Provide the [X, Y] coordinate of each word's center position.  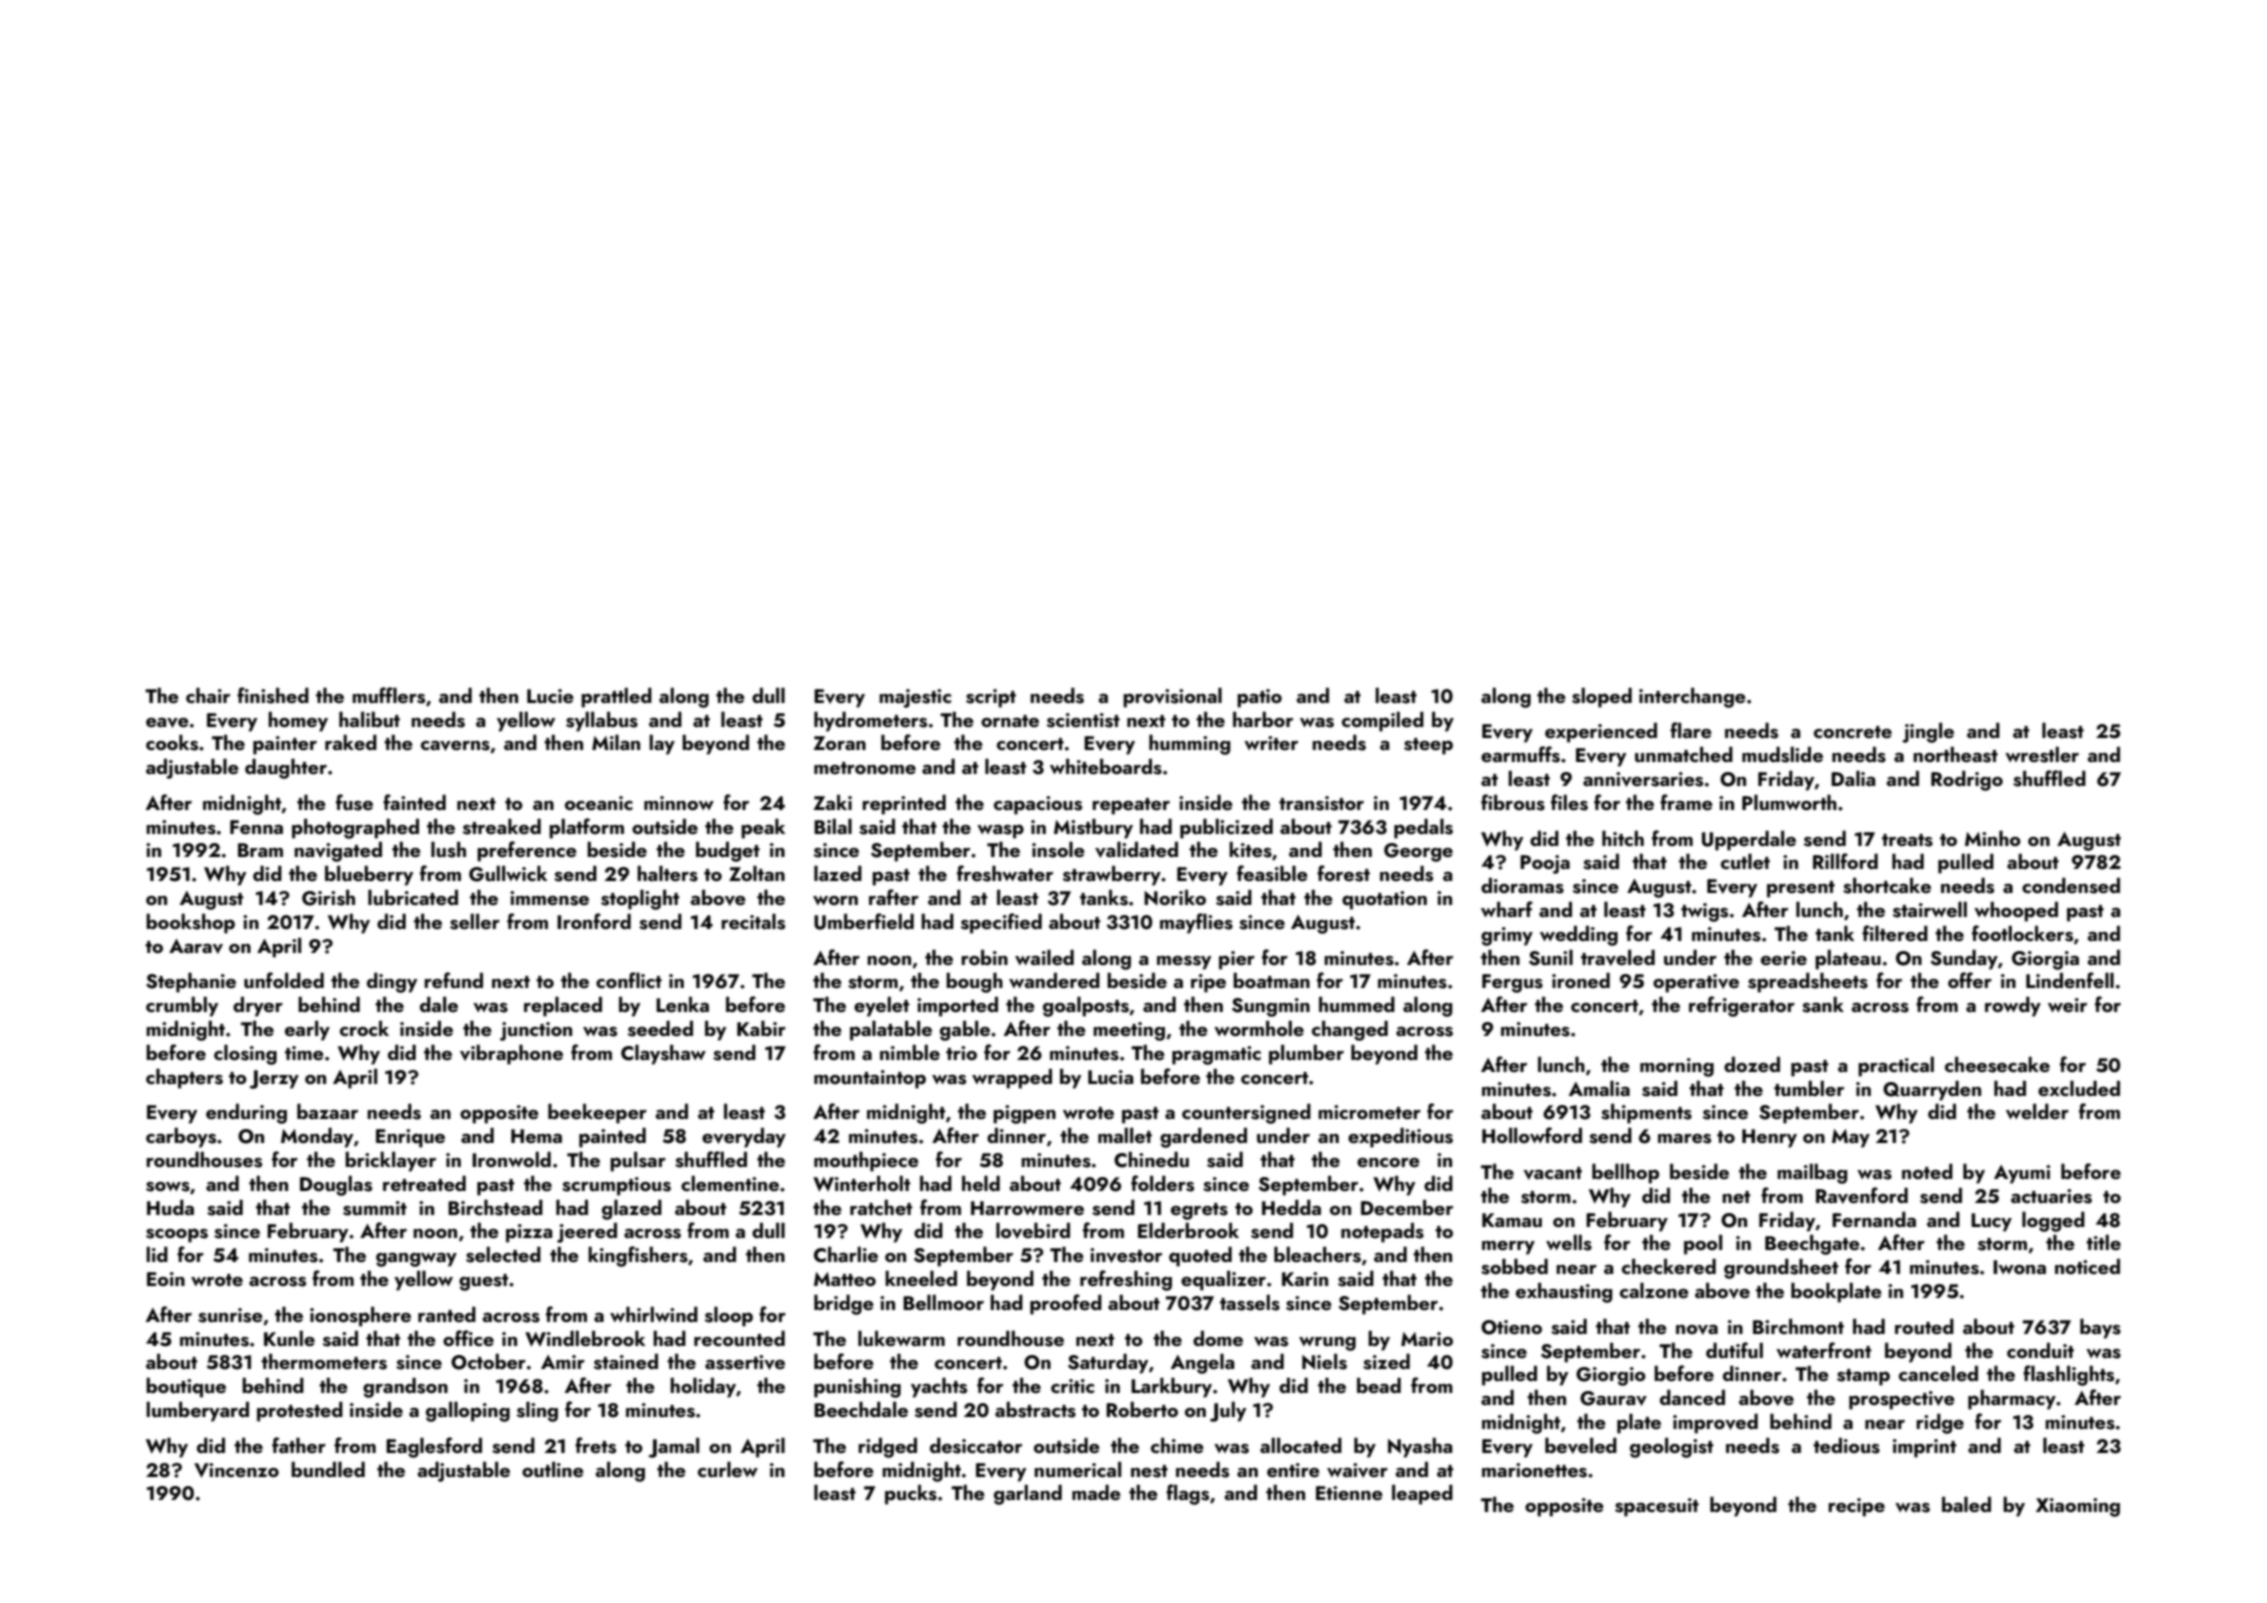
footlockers [2022, 933]
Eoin [166, 1279]
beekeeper [597, 1114]
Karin [1305, 1279]
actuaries [2051, 1196]
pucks [911, 1495]
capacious [1038, 805]
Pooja [1545, 864]
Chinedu [1151, 1160]
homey [298, 722]
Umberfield [864, 921]
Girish [328, 898]
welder [2037, 1111]
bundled [328, 1469]
